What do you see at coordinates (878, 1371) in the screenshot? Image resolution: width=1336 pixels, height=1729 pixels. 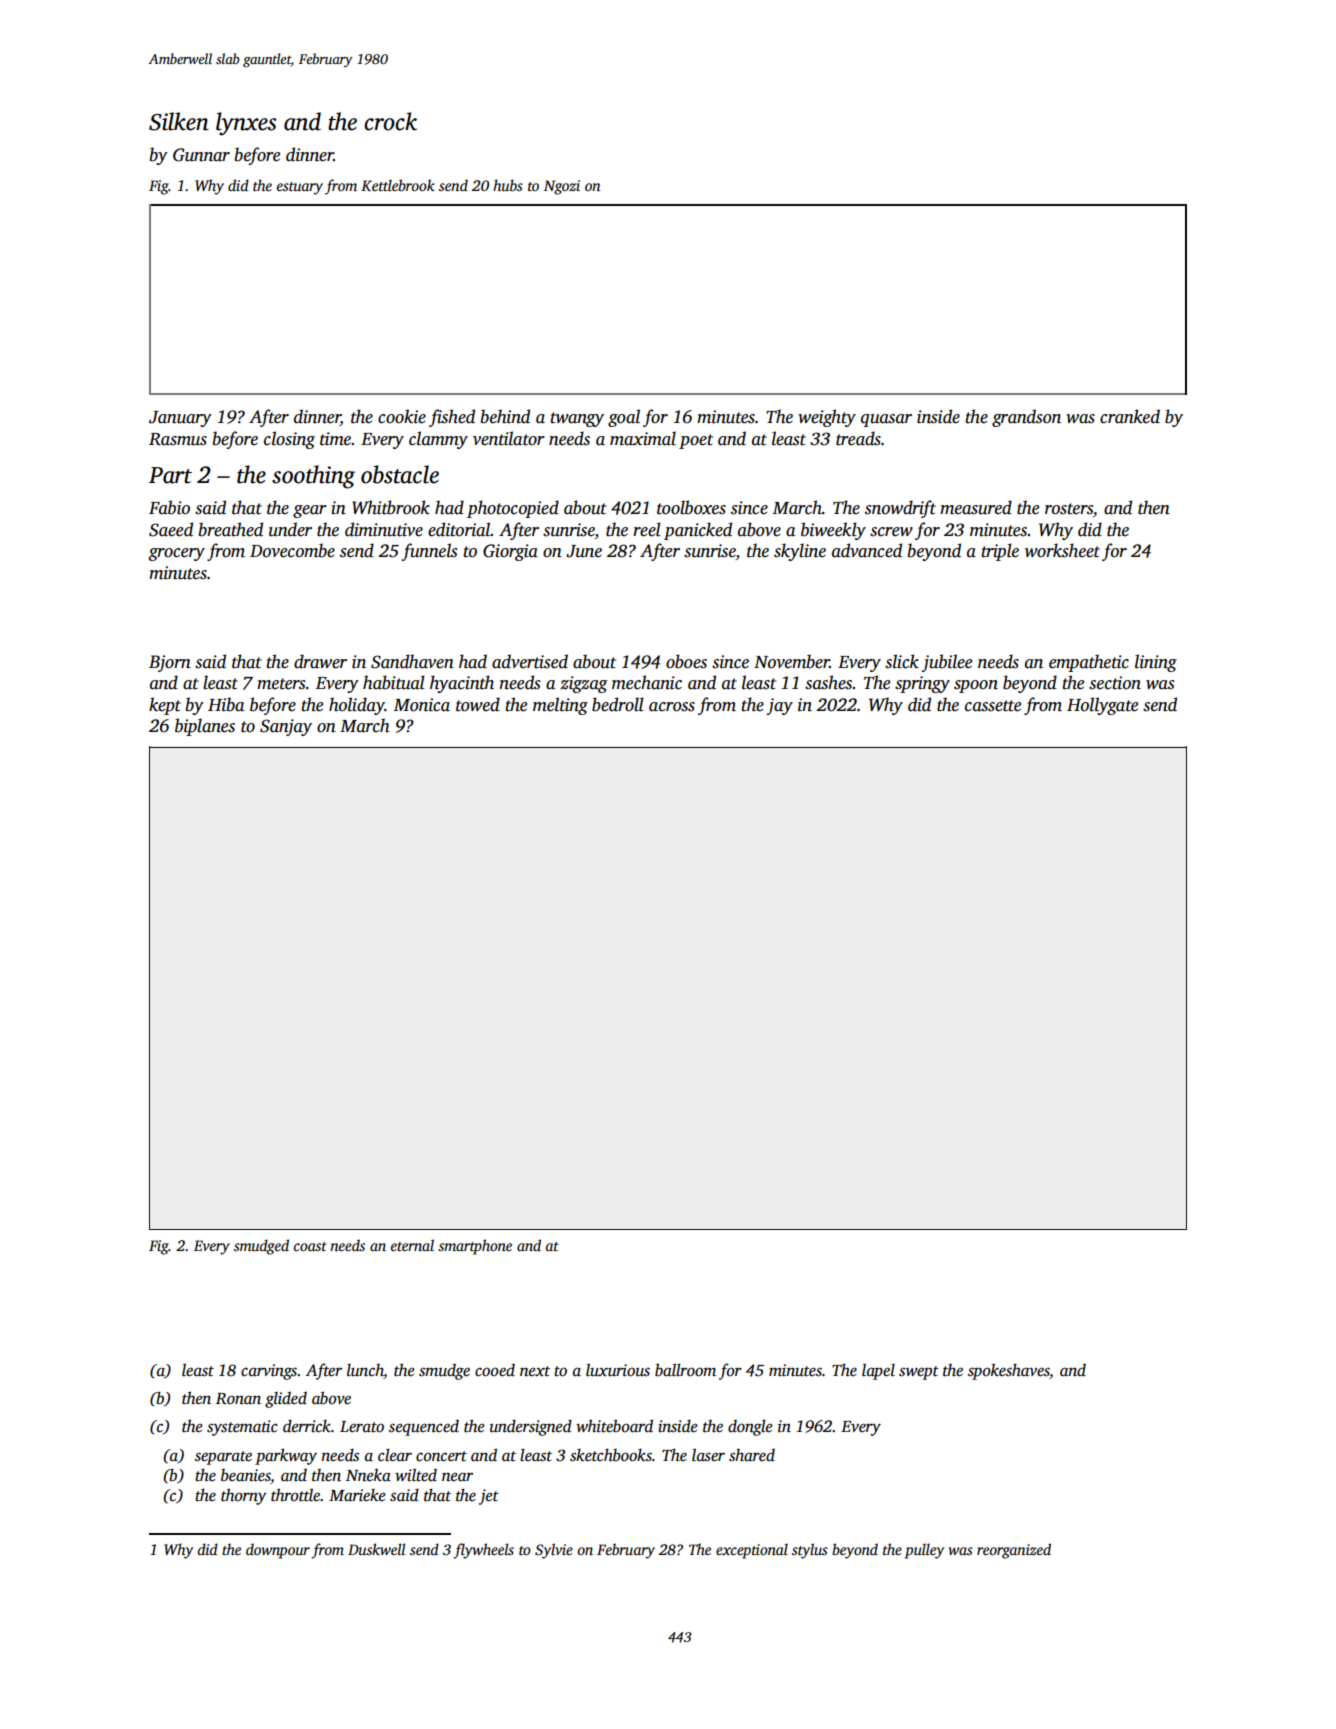 I see `lapel` at bounding box center [878, 1371].
